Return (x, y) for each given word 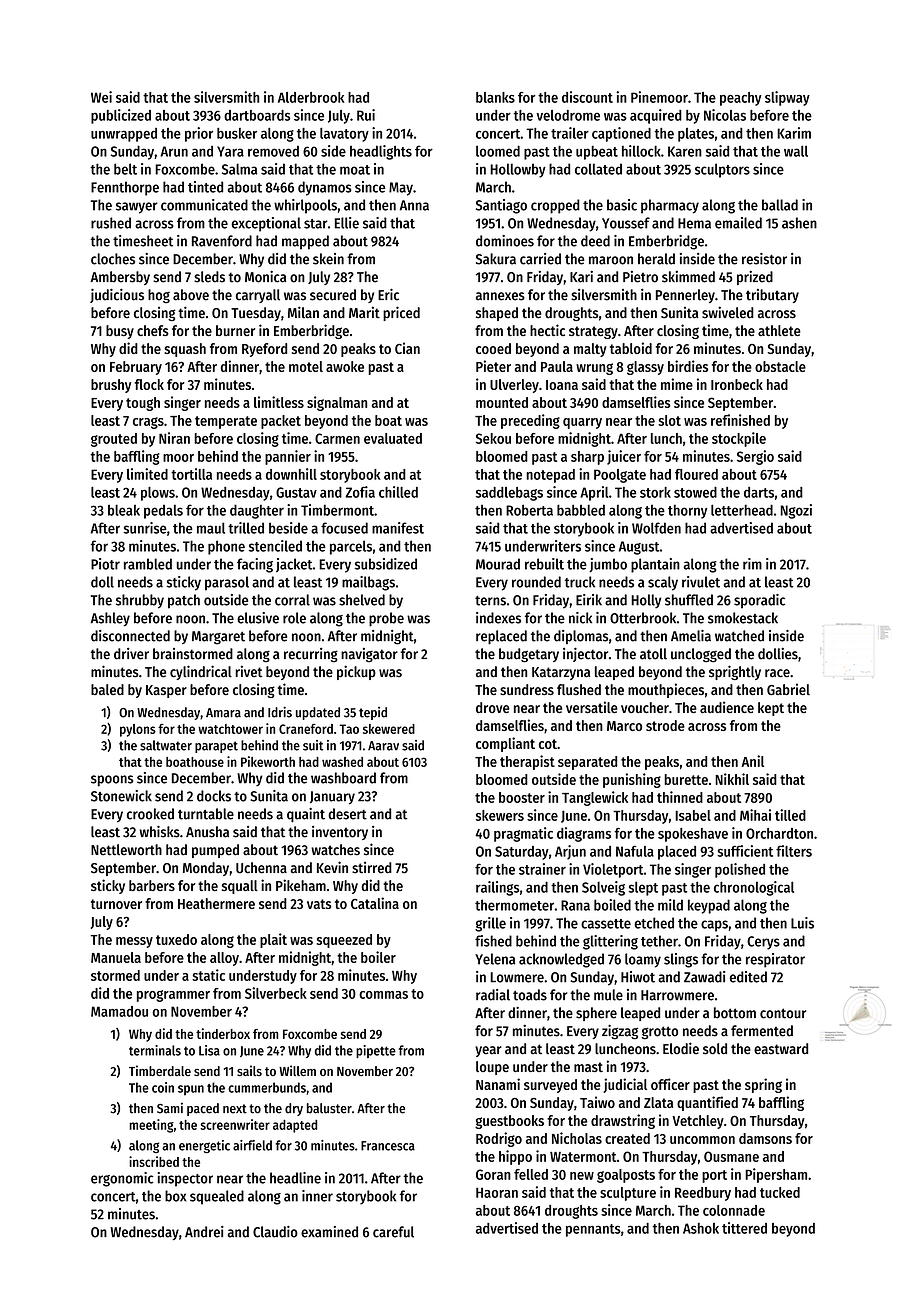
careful (393, 1232)
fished (493, 941)
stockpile (739, 439)
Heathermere (216, 903)
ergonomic (122, 1179)
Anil (753, 761)
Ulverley (514, 386)
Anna (414, 205)
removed (273, 151)
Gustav (296, 492)
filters (794, 851)
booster (522, 797)
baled (107, 689)
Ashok (701, 1228)
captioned (621, 134)
